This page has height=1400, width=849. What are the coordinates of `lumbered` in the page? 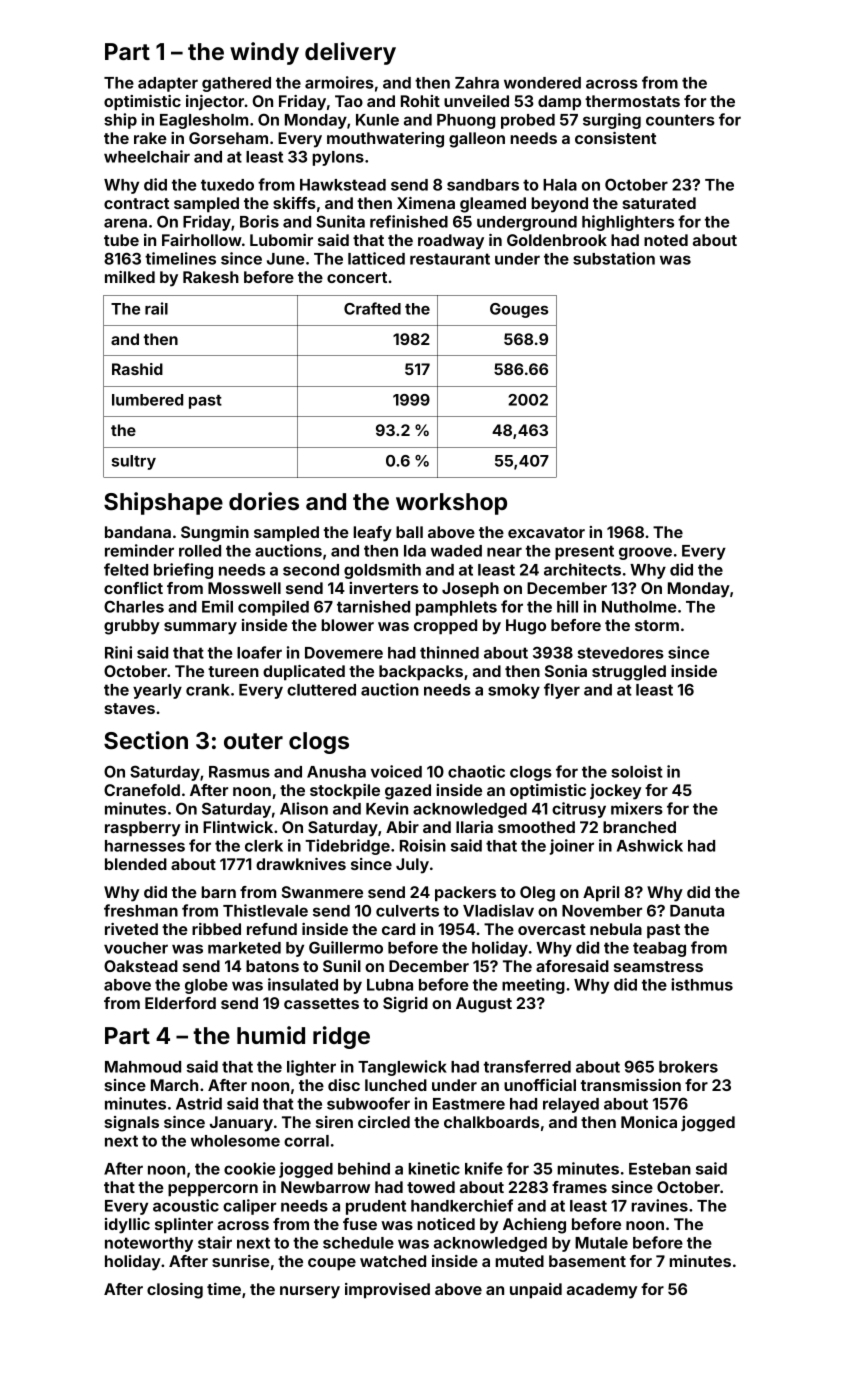 It's located at (147, 400).
